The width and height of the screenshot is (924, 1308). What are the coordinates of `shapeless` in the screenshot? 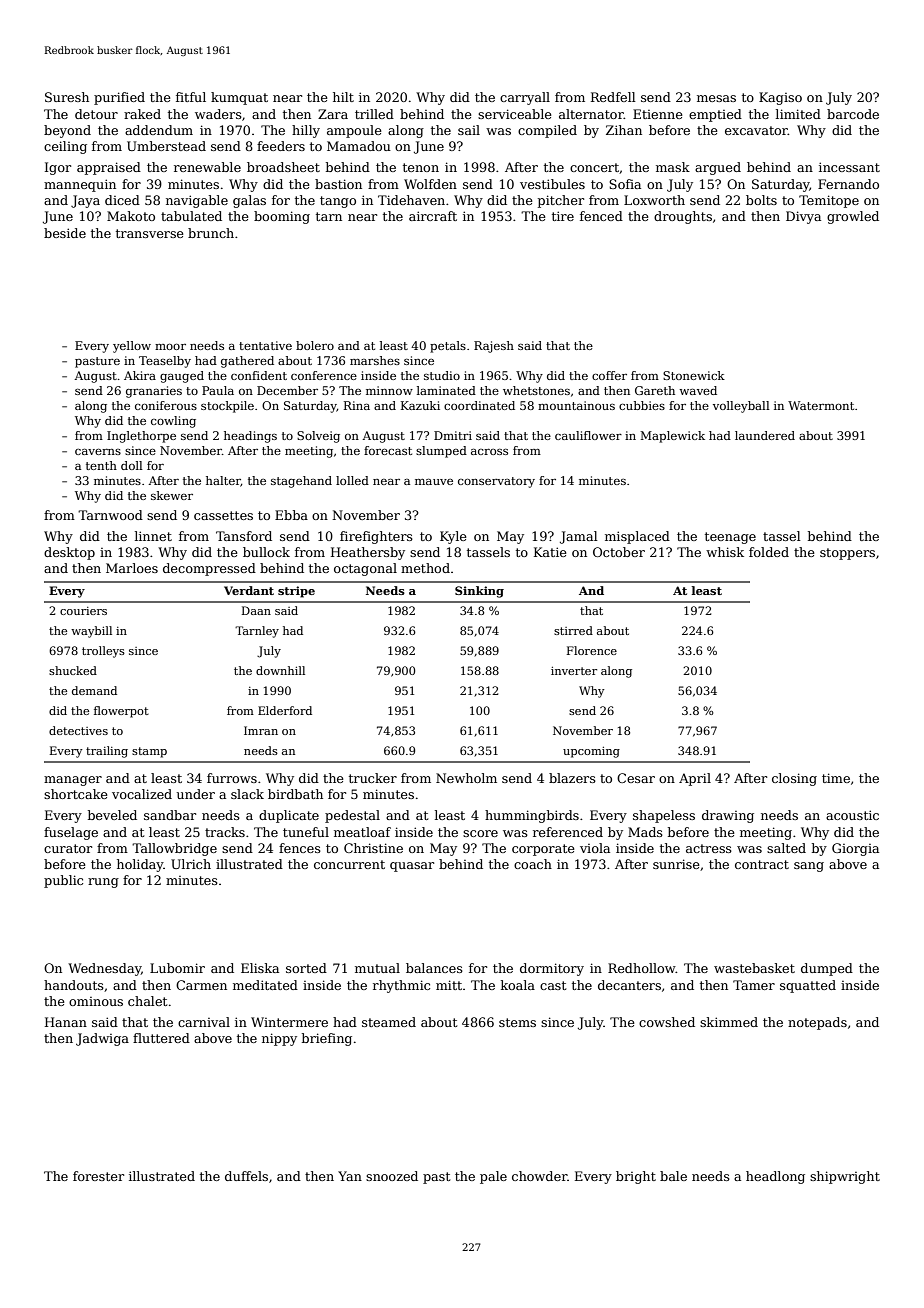 It's located at (664, 816).
